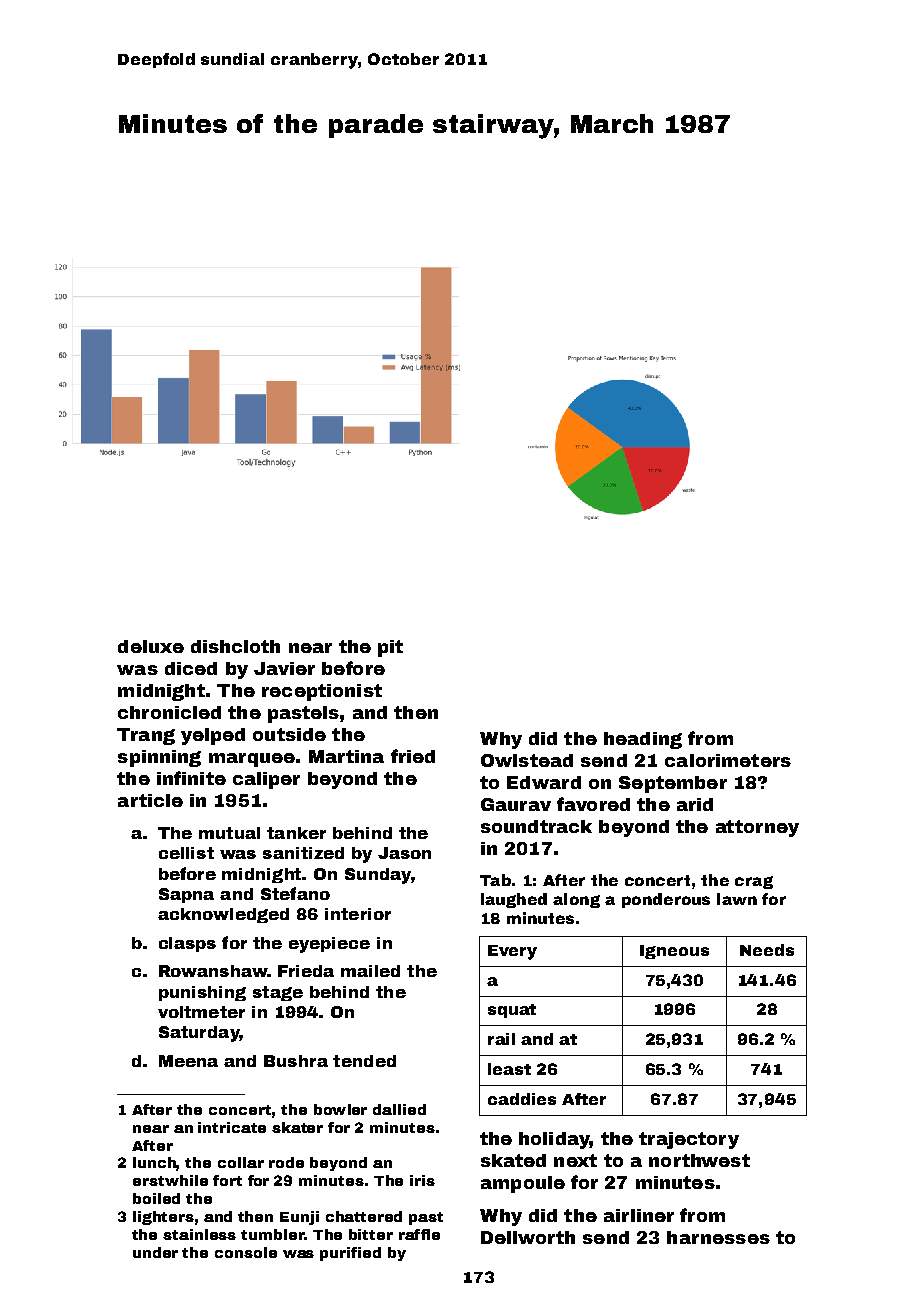 This image has height=1308, width=924. I want to click on Needs, so click(767, 950).
